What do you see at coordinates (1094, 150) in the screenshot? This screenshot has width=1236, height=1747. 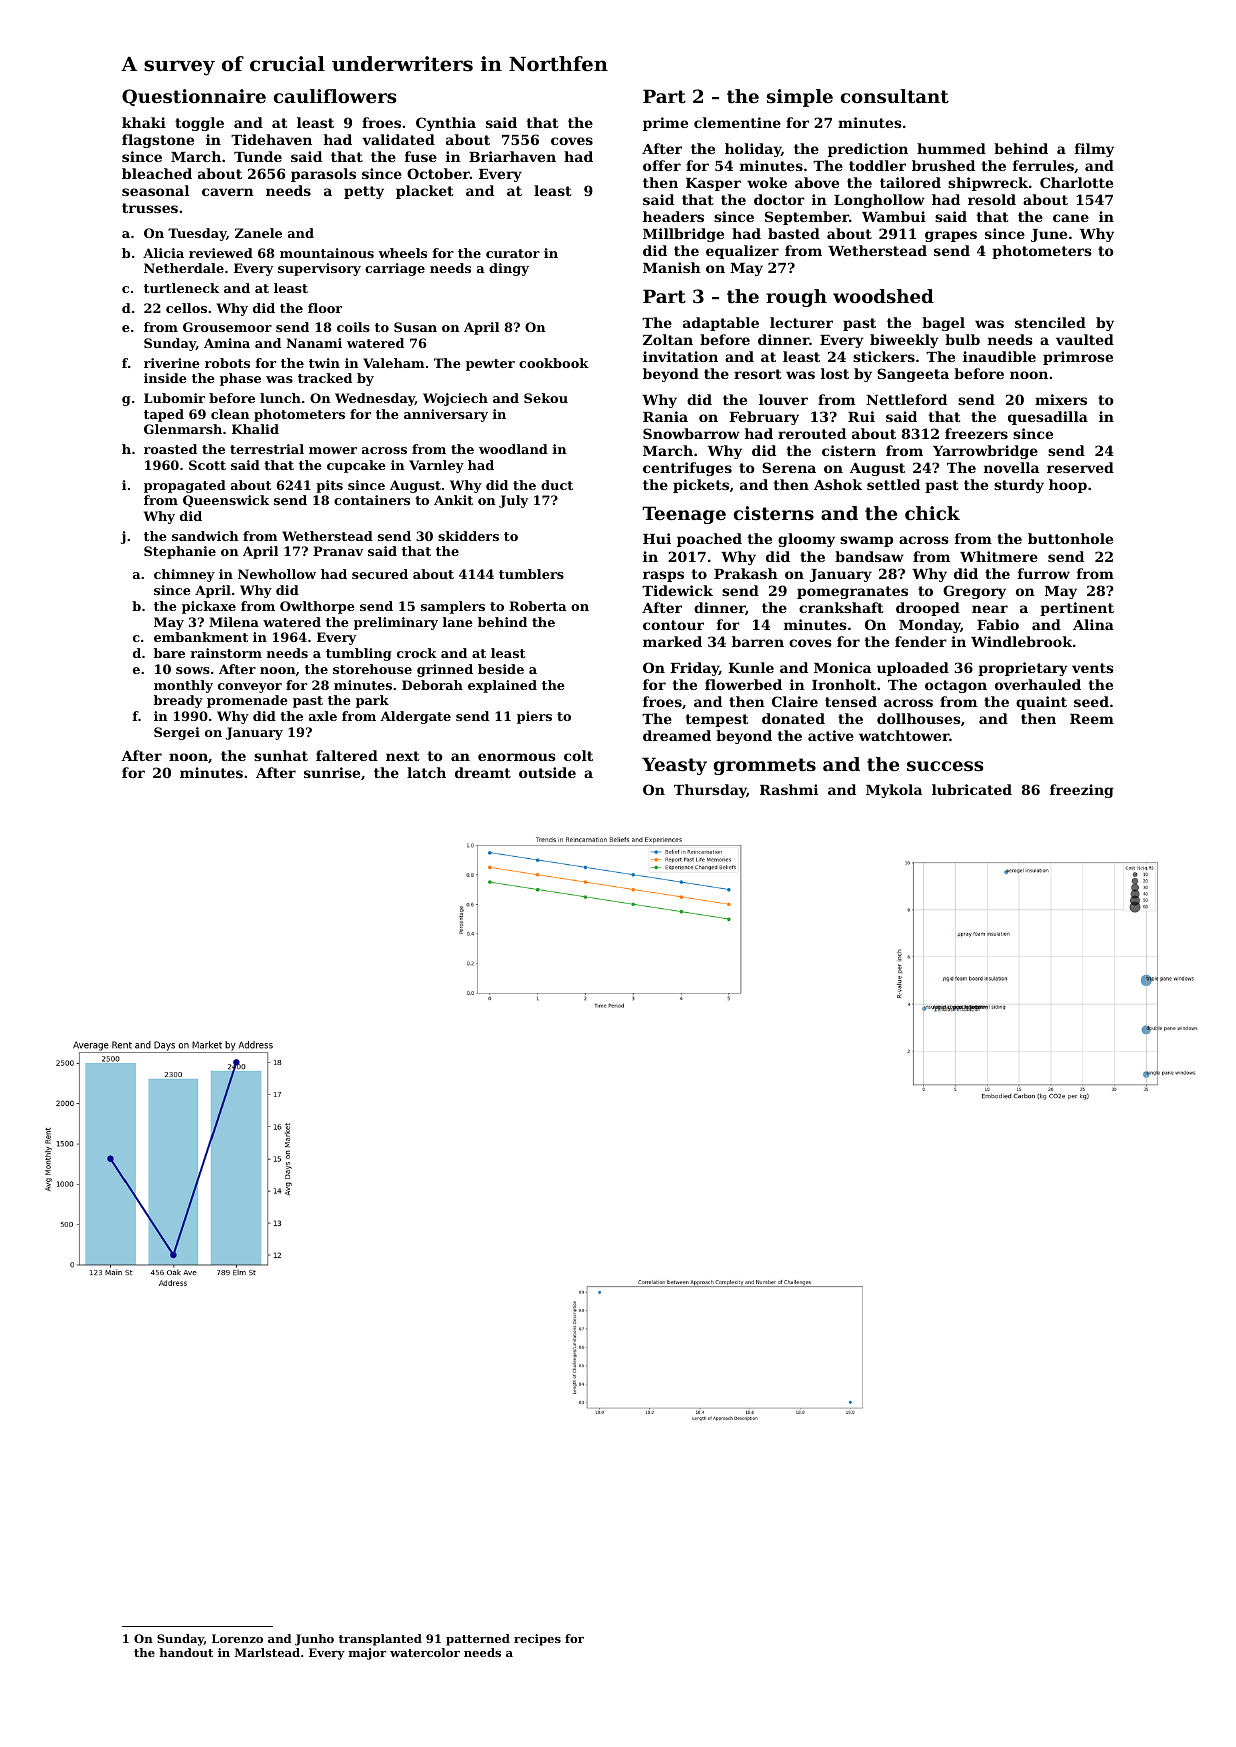 I see `filmy` at bounding box center [1094, 150].
